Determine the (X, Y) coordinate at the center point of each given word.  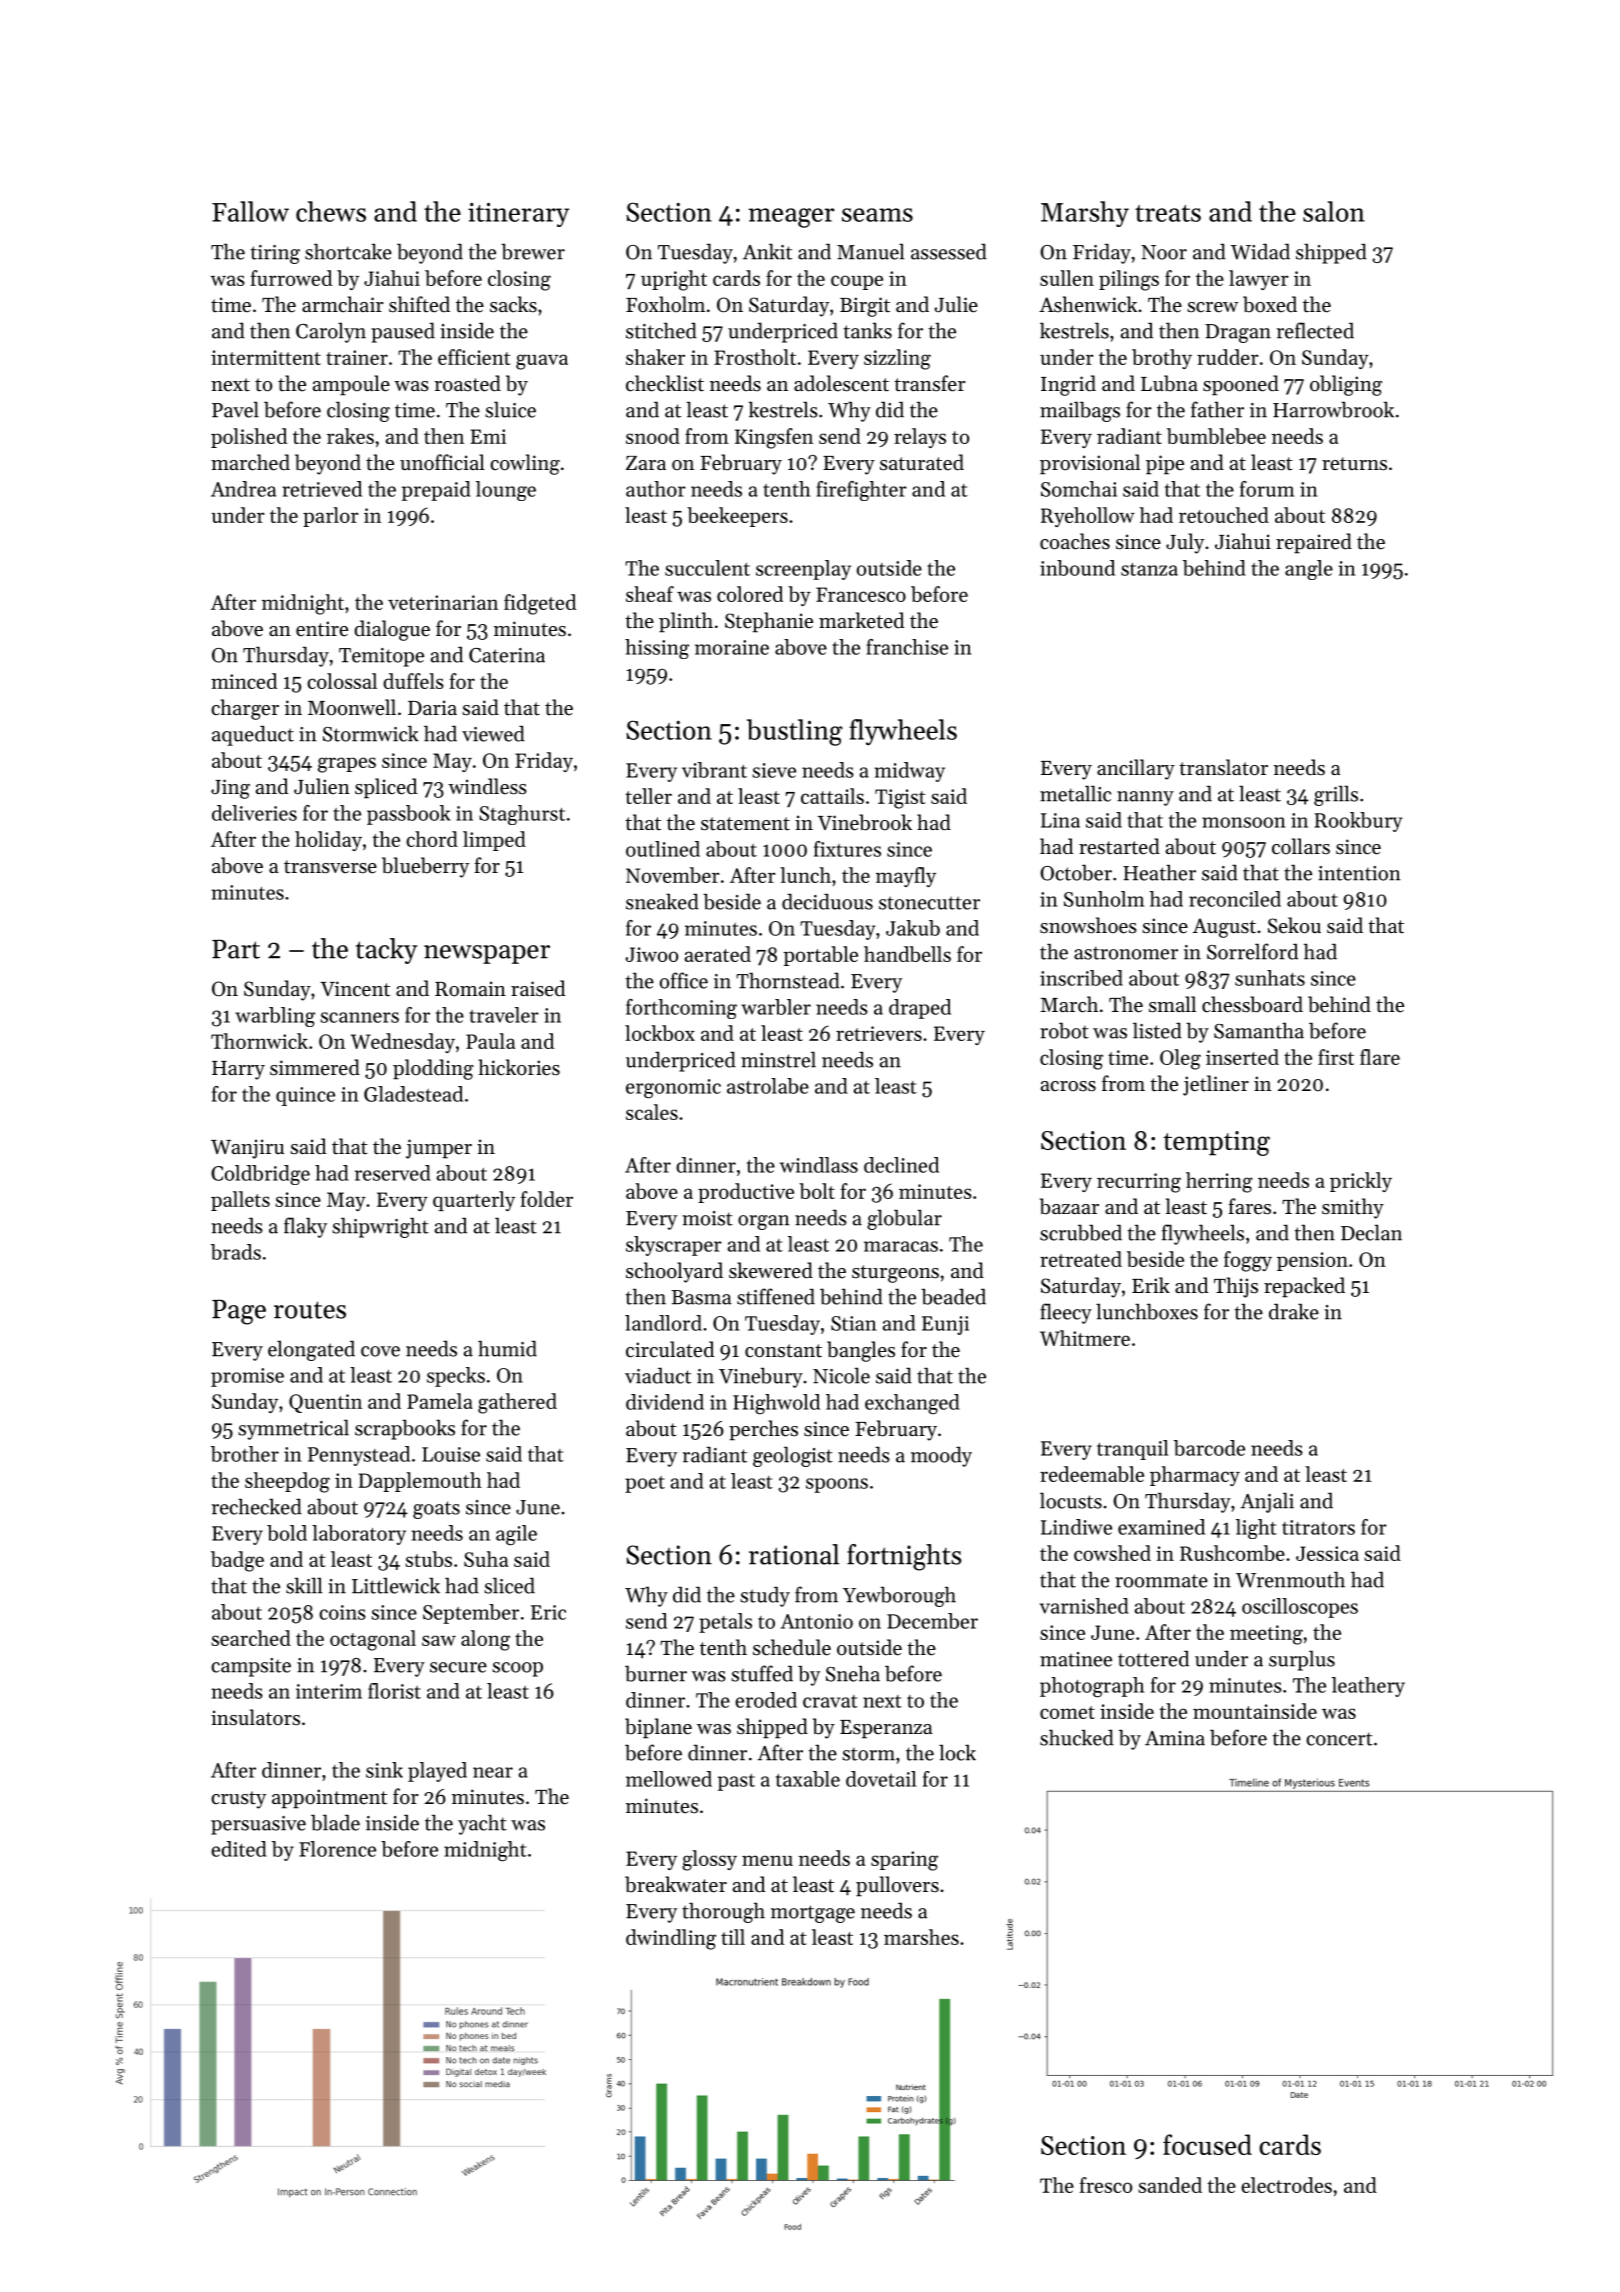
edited (239, 1849)
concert (1339, 1739)
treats (1168, 213)
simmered (315, 1067)
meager (791, 218)
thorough (723, 1912)
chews (331, 211)
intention (1359, 873)
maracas (901, 1246)
